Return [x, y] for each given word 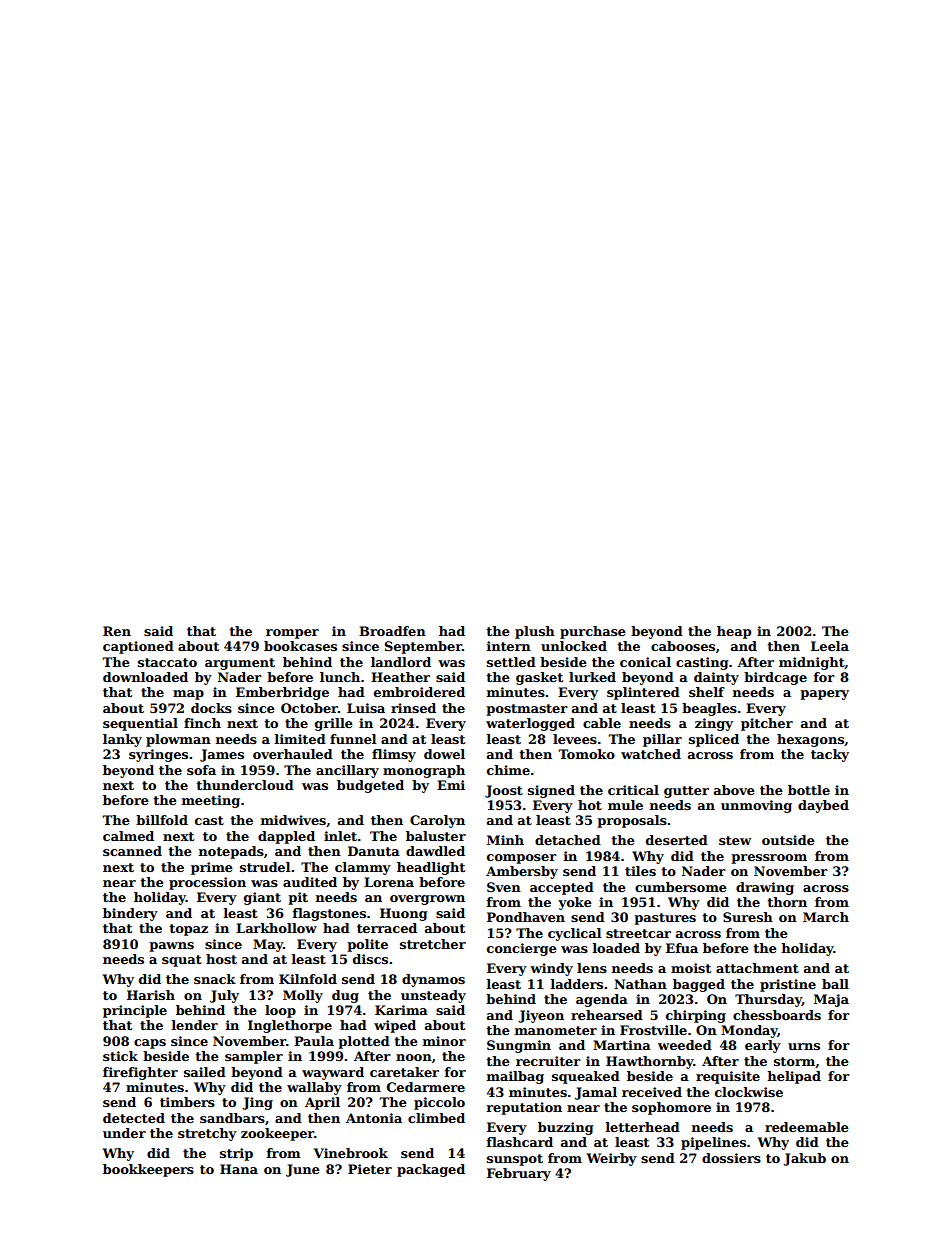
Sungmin [519, 1046]
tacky [830, 755]
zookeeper [277, 1134]
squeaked [586, 1077]
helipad [794, 1077]
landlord [401, 662]
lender [195, 1025]
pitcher [767, 724]
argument [240, 664]
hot [590, 805]
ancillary [347, 771]
